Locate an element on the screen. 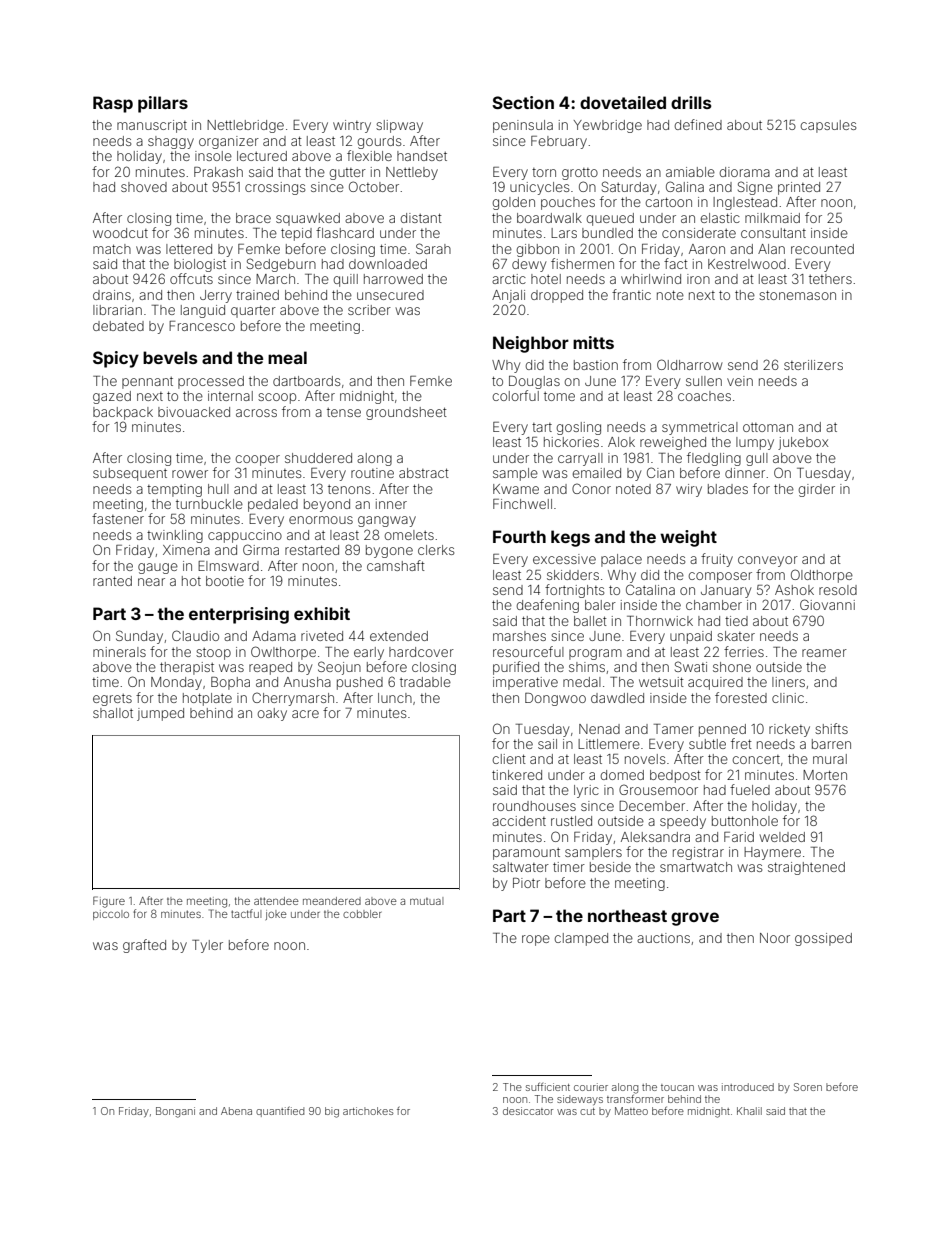 This screenshot has width=952, height=1233. Matteo is located at coordinates (631, 1111).
